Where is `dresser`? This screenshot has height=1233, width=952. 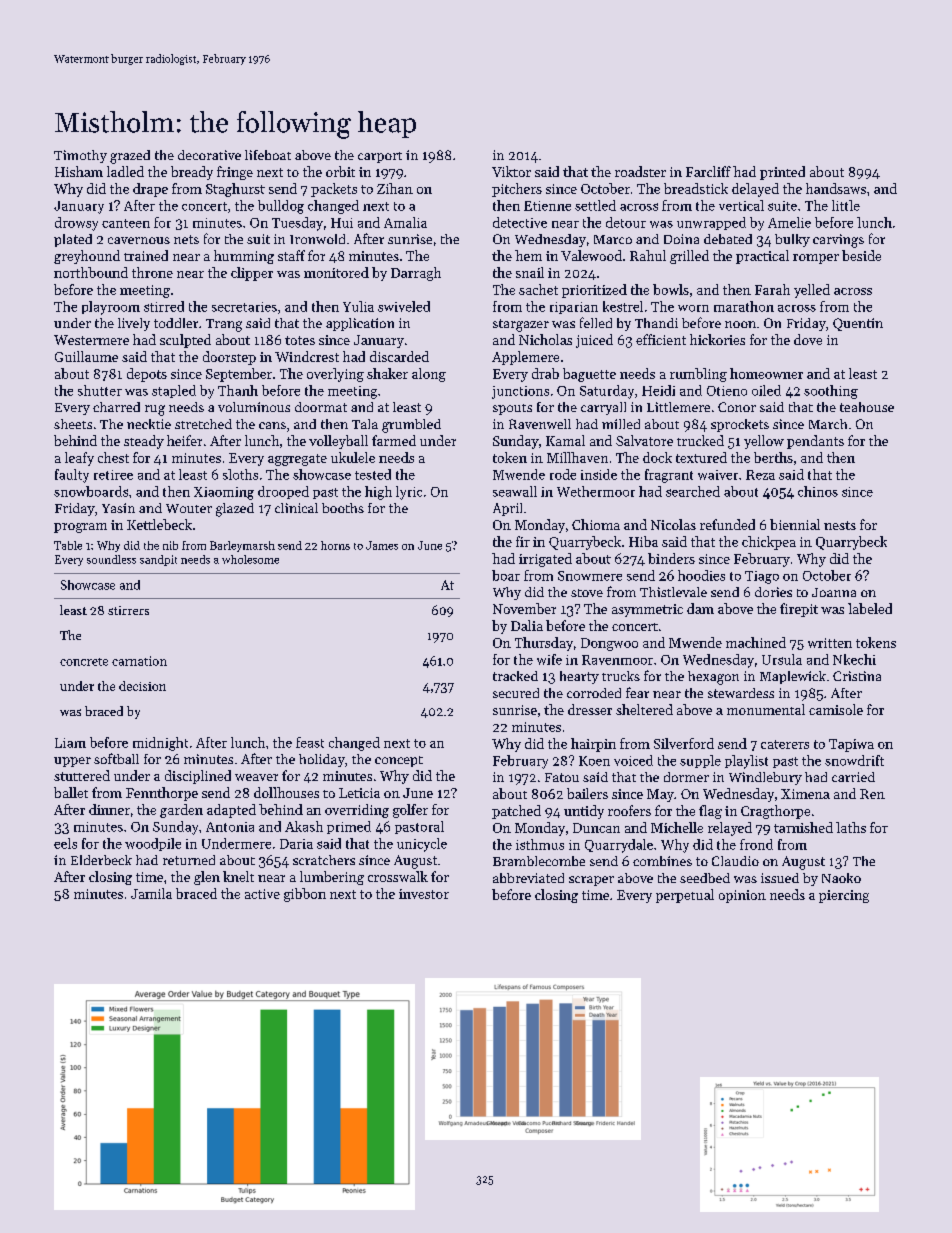
dresser is located at coordinates (590, 709).
